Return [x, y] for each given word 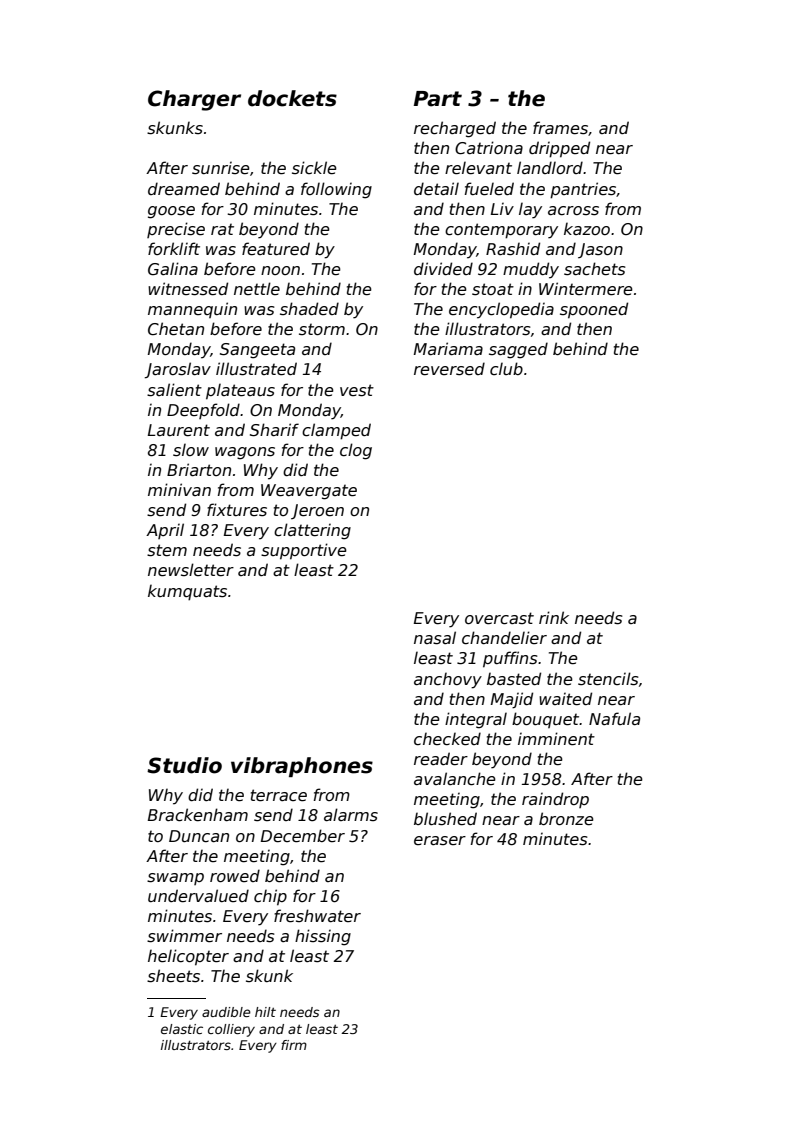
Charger [194, 100]
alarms [351, 814]
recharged [455, 129]
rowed [235, 875]
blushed [445, 819]
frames [560, 128]
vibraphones [302, 767]
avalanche [455, 779]
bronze [566, 819]
